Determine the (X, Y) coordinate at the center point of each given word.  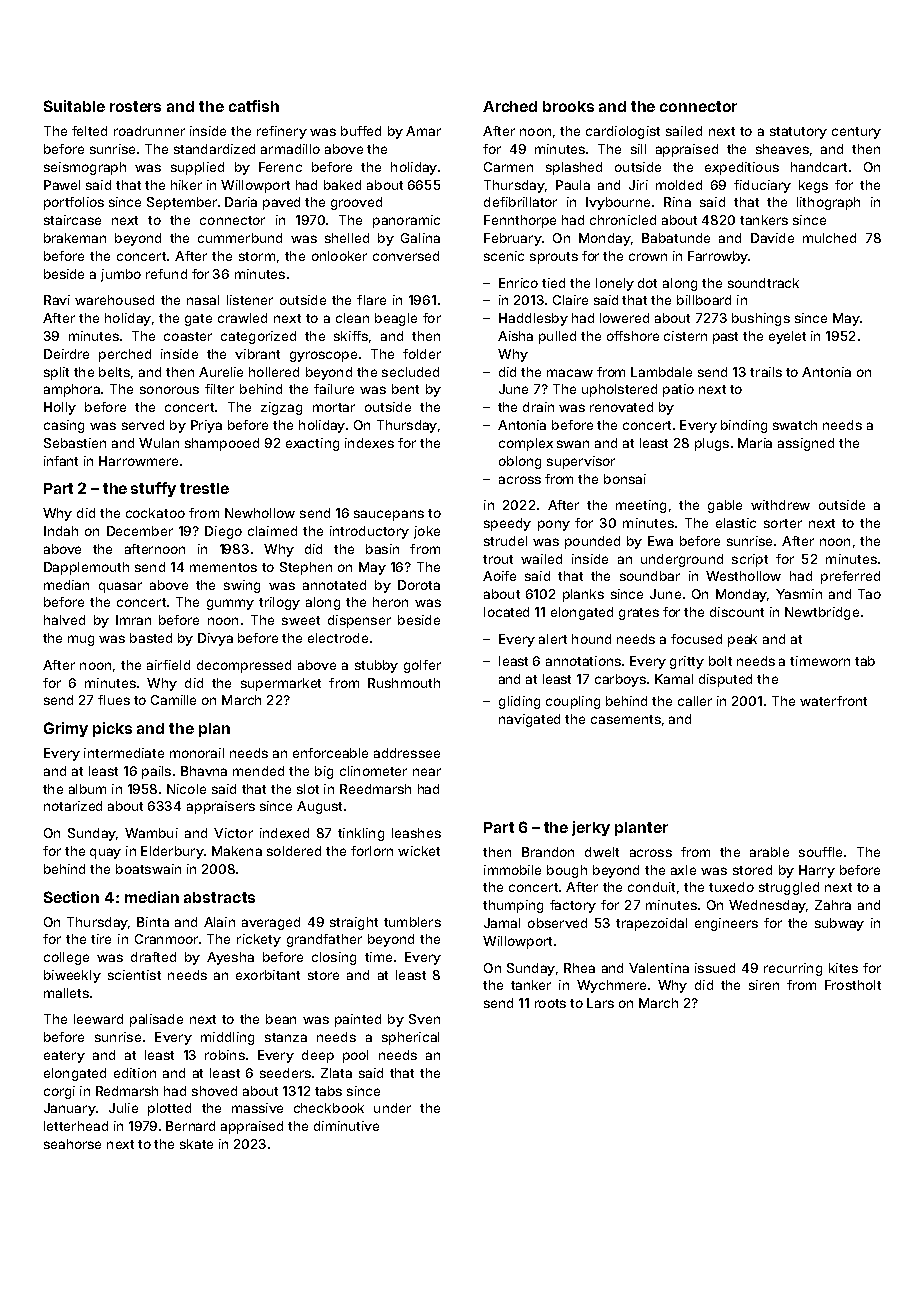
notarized (73, 806)
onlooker (339, 256)
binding (744, 426)
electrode (338, 638)
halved (64, 620)
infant (61, 461)
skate (196, 1144)
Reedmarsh (375, 789)
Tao (869, 594)
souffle (820, 852)
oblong (520, 462)
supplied (197, 168)
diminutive (346, 1126)
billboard (704, 300)
